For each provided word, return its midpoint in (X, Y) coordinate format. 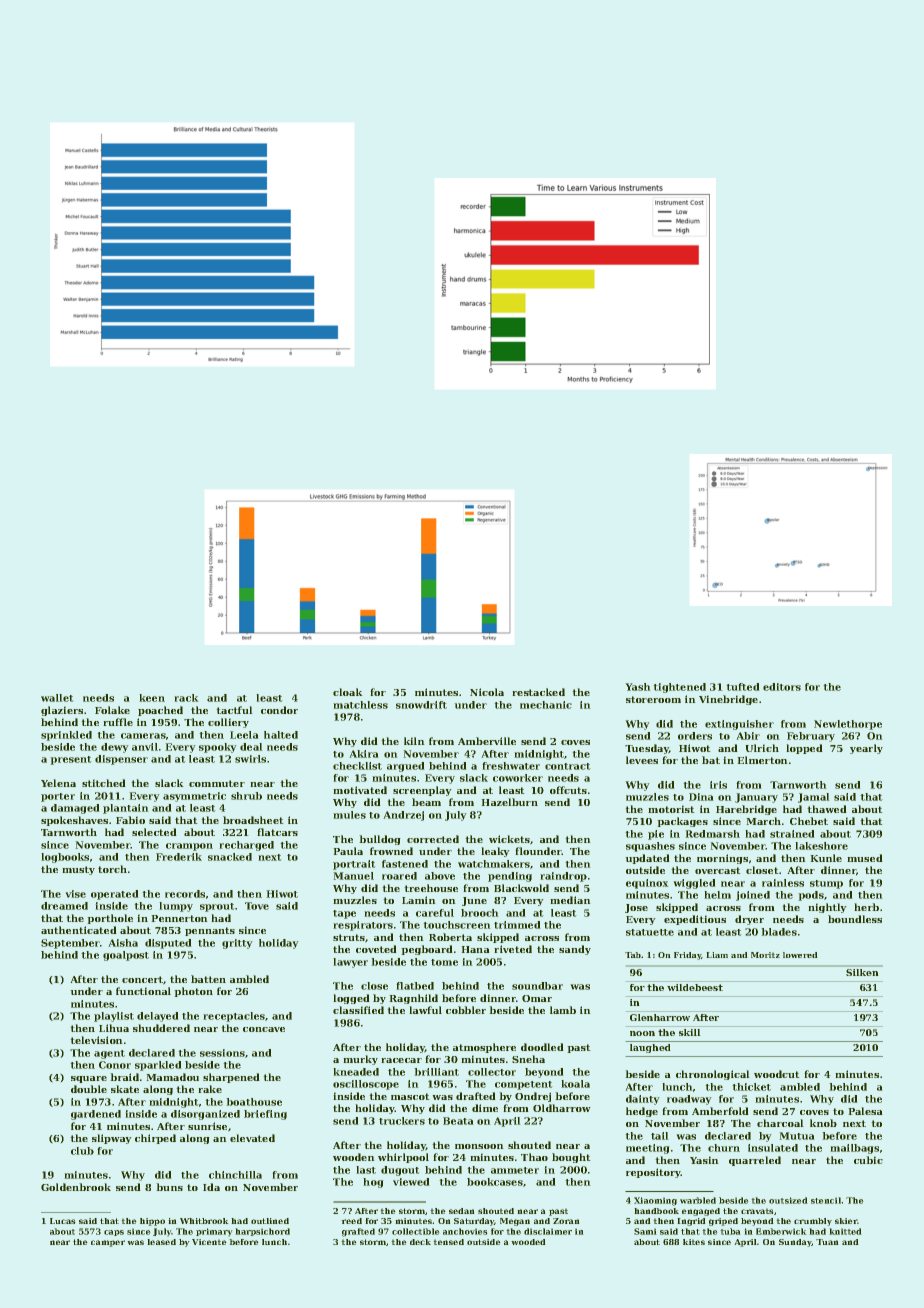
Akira (364, 754)
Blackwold (521, 888)
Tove (257, 906)
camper (108, 1243)
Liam (717, 955)
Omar (537, 998)
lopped (804, 749)
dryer (749, 920)
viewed (411, 1182)
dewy (115, 748)
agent (109, 1054)
